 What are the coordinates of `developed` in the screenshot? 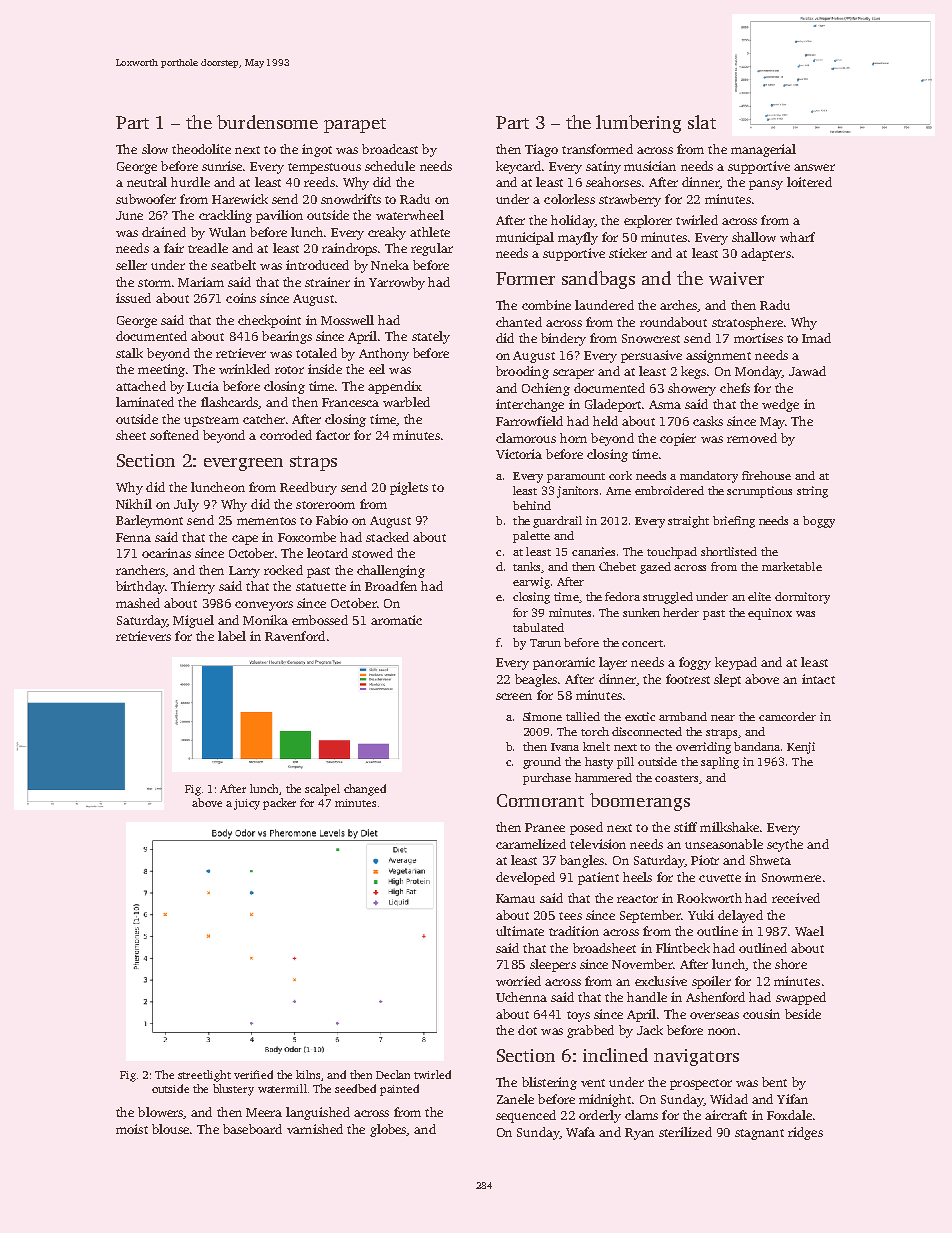 It's located at (525, 878).
